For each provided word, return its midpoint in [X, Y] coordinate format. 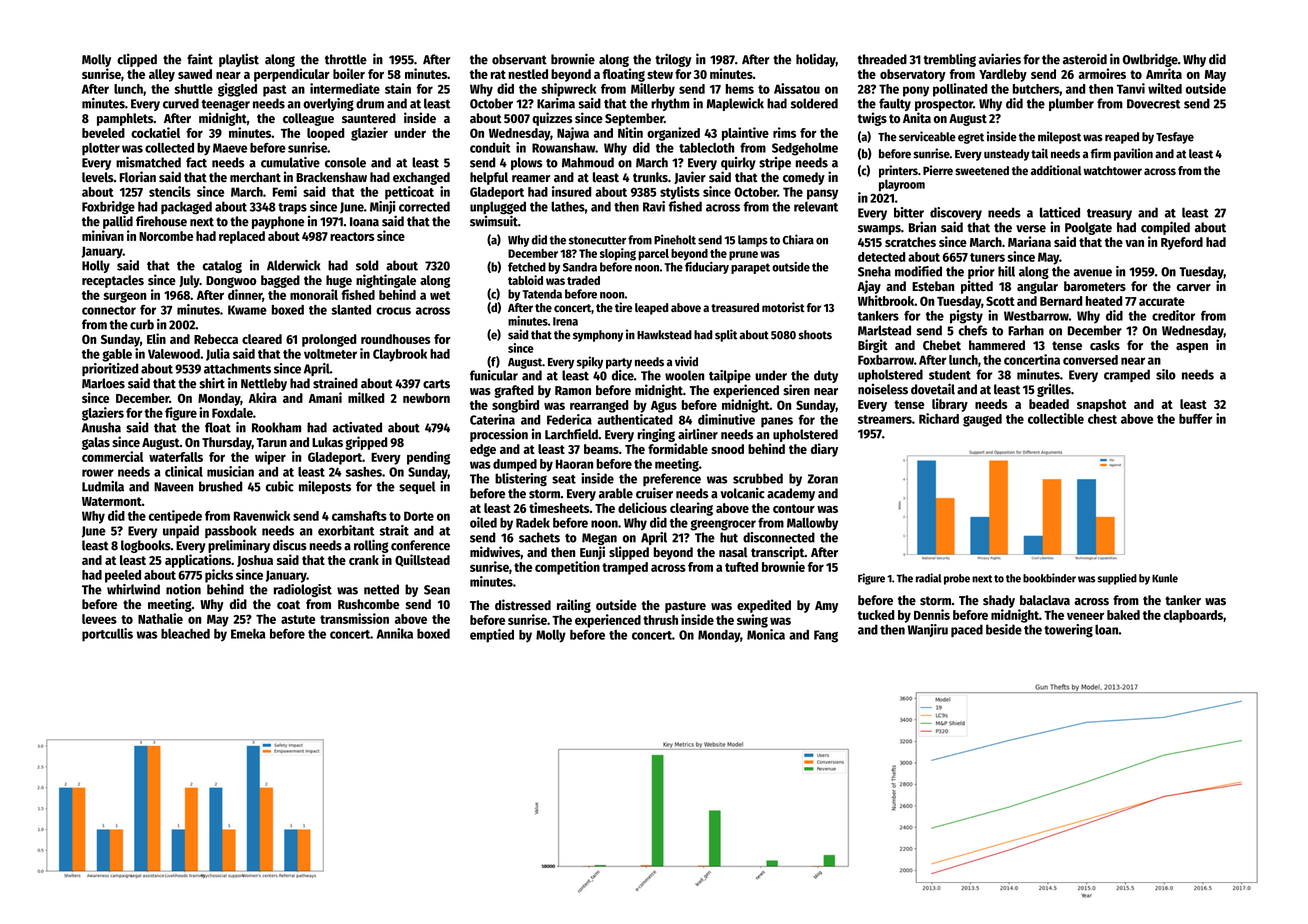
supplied [1117, 579]
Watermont [112, 501]
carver [1194, 287]
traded [583, 280]
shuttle [193, 89]
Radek [533, 523]
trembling [950, 60]
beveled [103, 133]
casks [1105, 345]
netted [381, 589]
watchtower [1112, 170]
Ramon [573, 390]
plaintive [745, 134]
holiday [816, 60]
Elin [156, 338]
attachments [237, 368]
